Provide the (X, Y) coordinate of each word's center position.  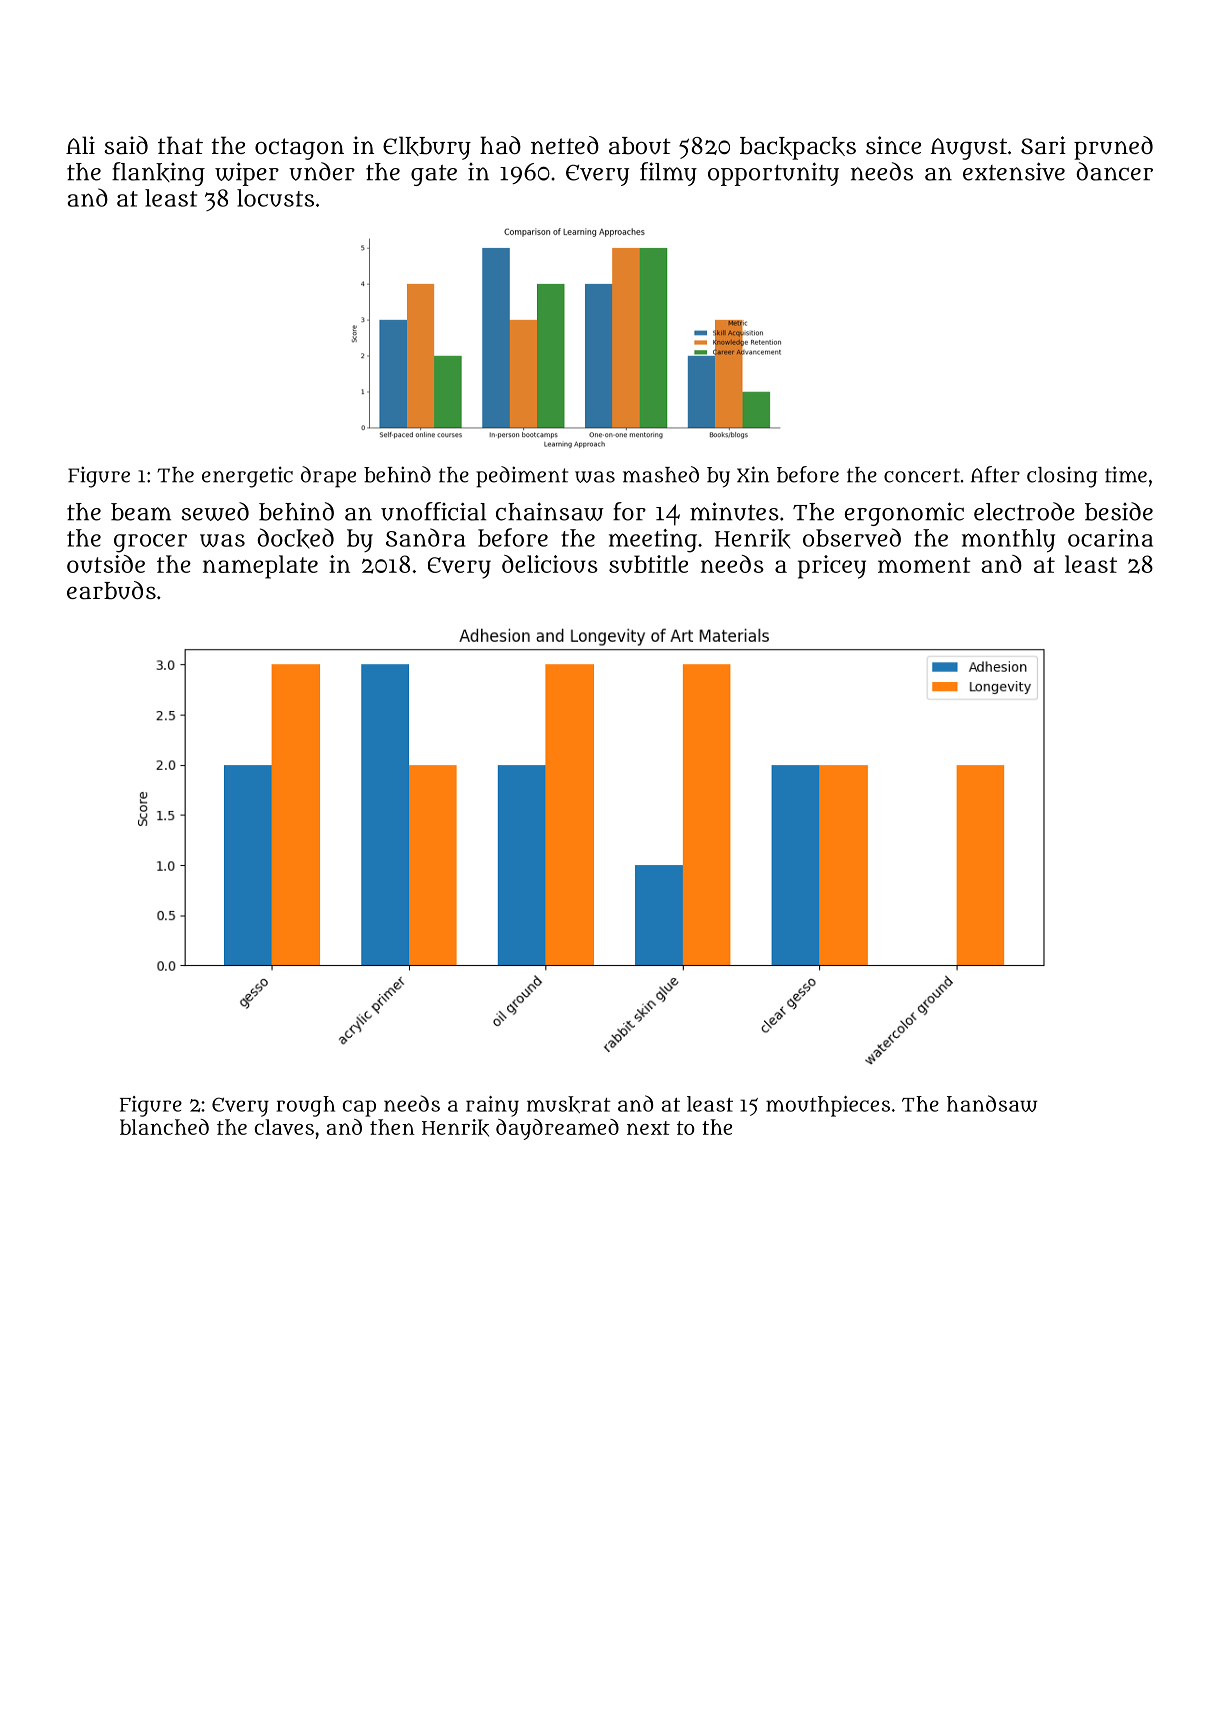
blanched (164, 1127)
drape (328, 477)
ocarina (1110, 538)
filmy (668, 174)
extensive (1014, 171)
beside (1119, 511)
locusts (275, 198)
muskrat (569, 1104)
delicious (550, 564)
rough (305, 1106)
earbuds (111, 590)
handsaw (992, 1103)
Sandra (426, 537)
